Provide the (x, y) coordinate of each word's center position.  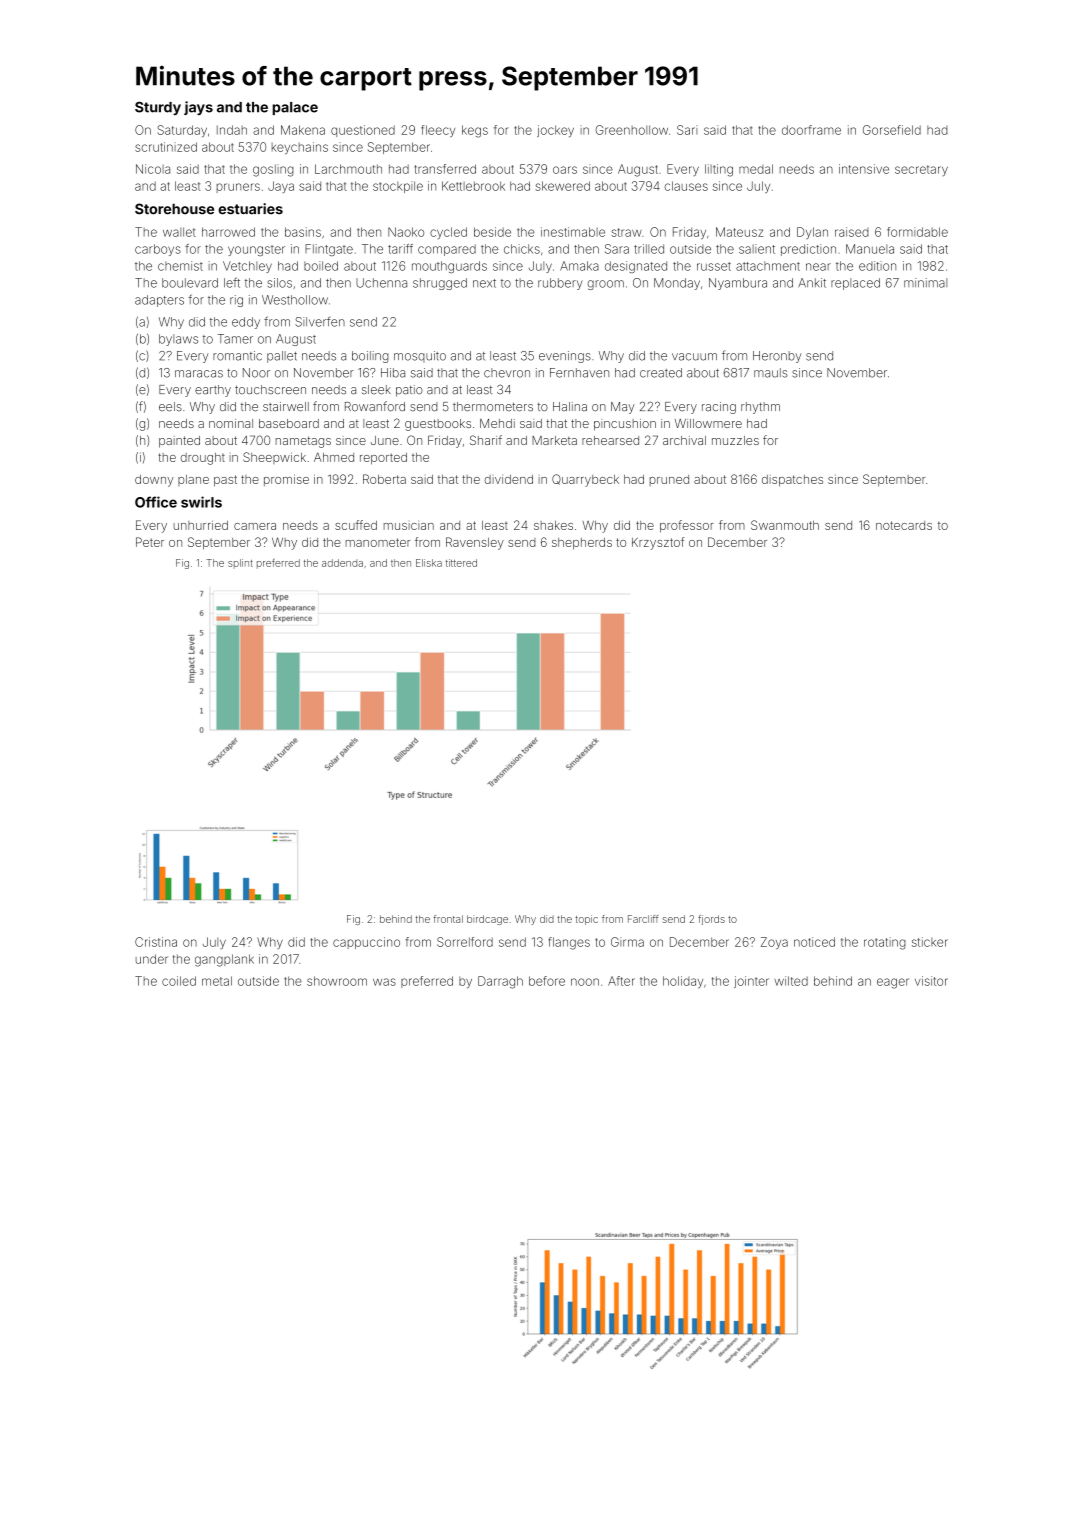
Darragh (500, 982)
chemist (180, 266)
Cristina (156, 942)
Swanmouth (785, 525)
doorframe (811, 130)
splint (240, 564)
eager (893, 983)
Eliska (429, 563)
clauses (686, 186)
